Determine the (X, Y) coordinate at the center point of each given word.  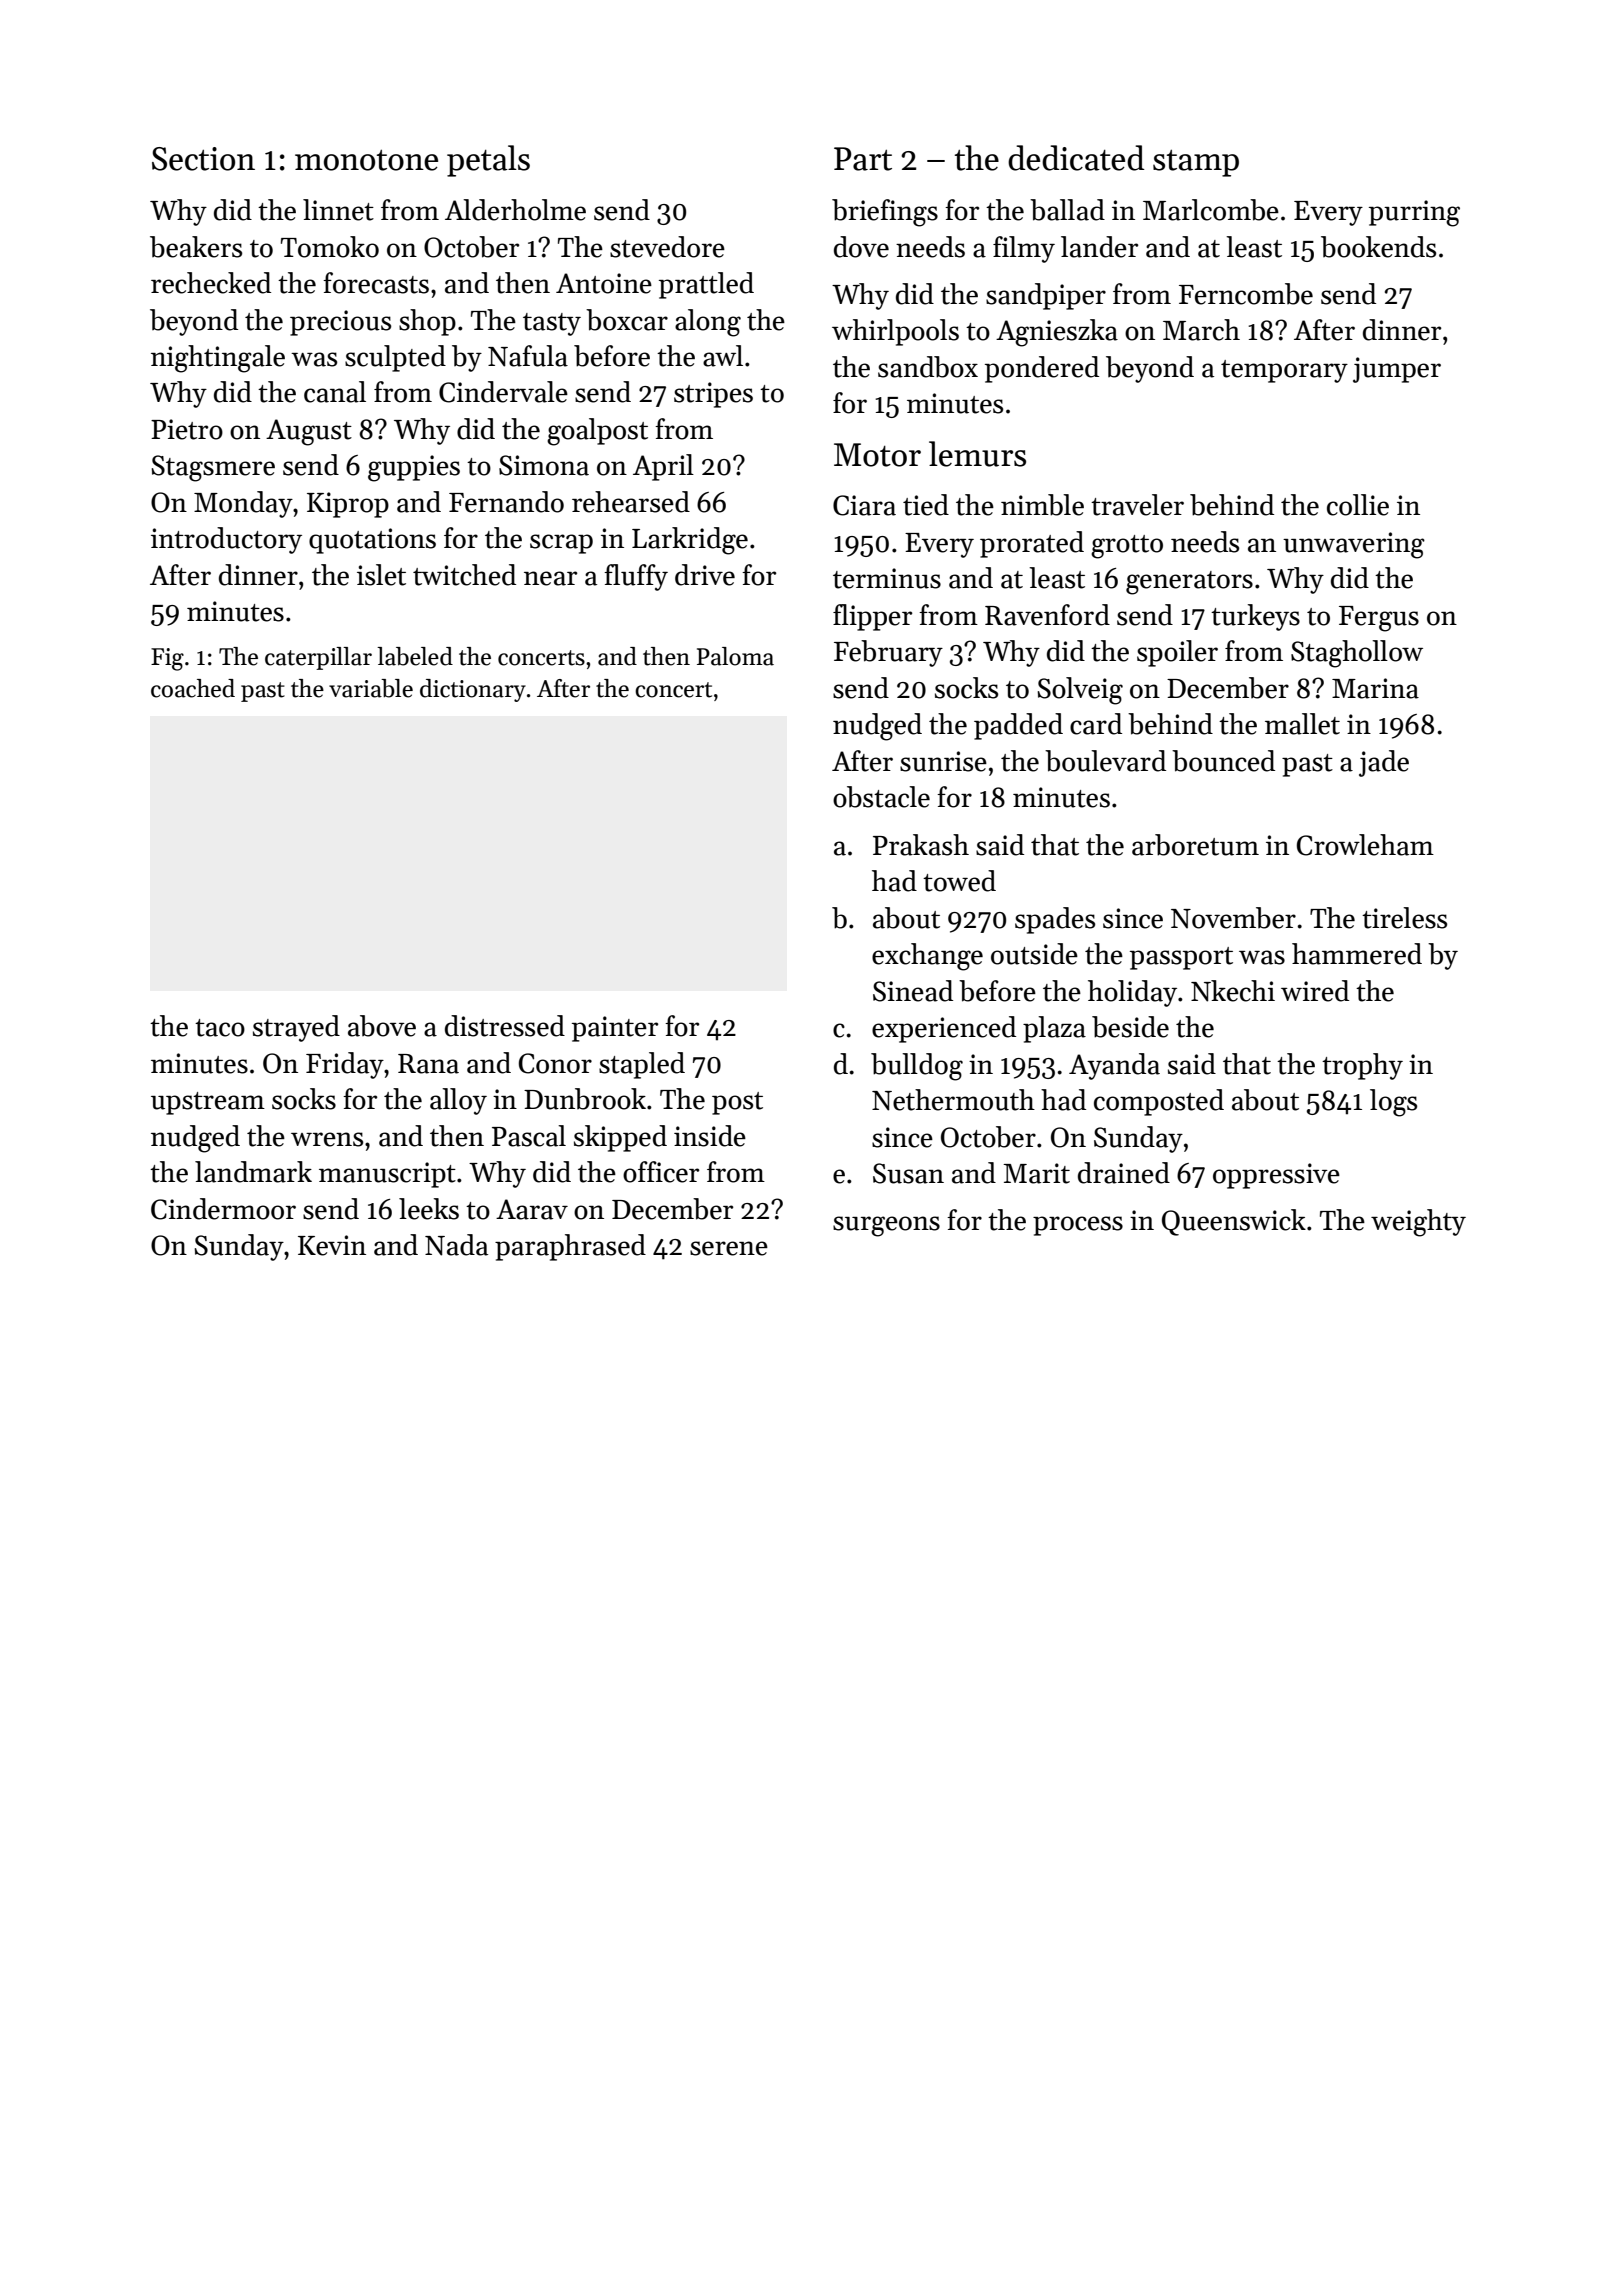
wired (1315, 991)
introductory (226, 540)
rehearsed (631, 502)
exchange (927, 957)
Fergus (1379, 619)
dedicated (1076, 158)
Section (203, 159)
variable (371, 688)
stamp (1196, 163)
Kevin (332, 1245)
